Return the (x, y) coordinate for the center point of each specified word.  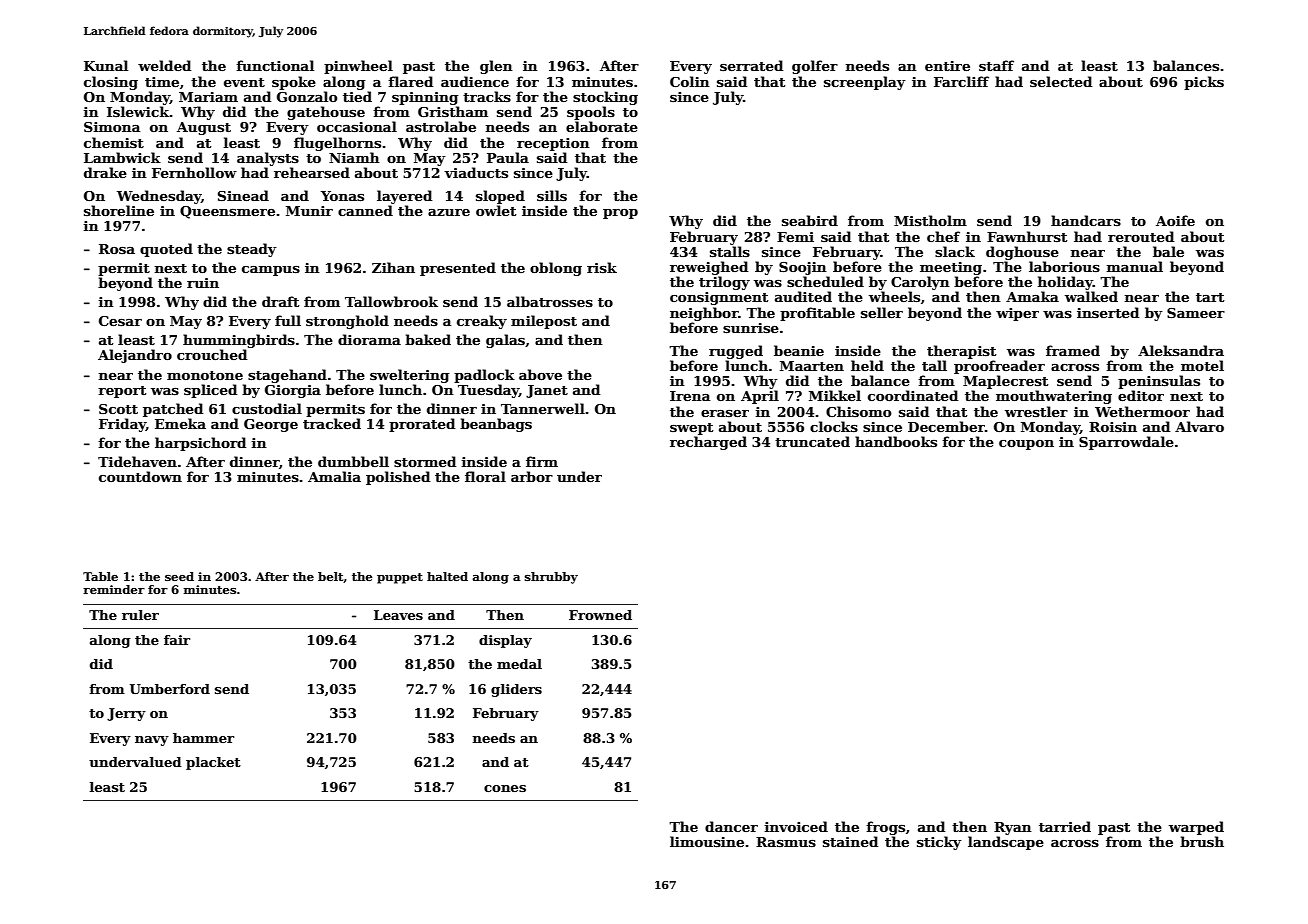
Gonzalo (307, 96)
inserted (1108, 312)
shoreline (119, 210)
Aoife (1175, 220)
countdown (140, 476)
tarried (1065, 826)
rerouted (1141, 236)
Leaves (398, 615)
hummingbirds (239, 341)
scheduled (825, 281)
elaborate (602, 126)
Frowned (600, 615)
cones (505, 788)
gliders (516, 690)
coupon (1026, 445)
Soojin (803, 268)
